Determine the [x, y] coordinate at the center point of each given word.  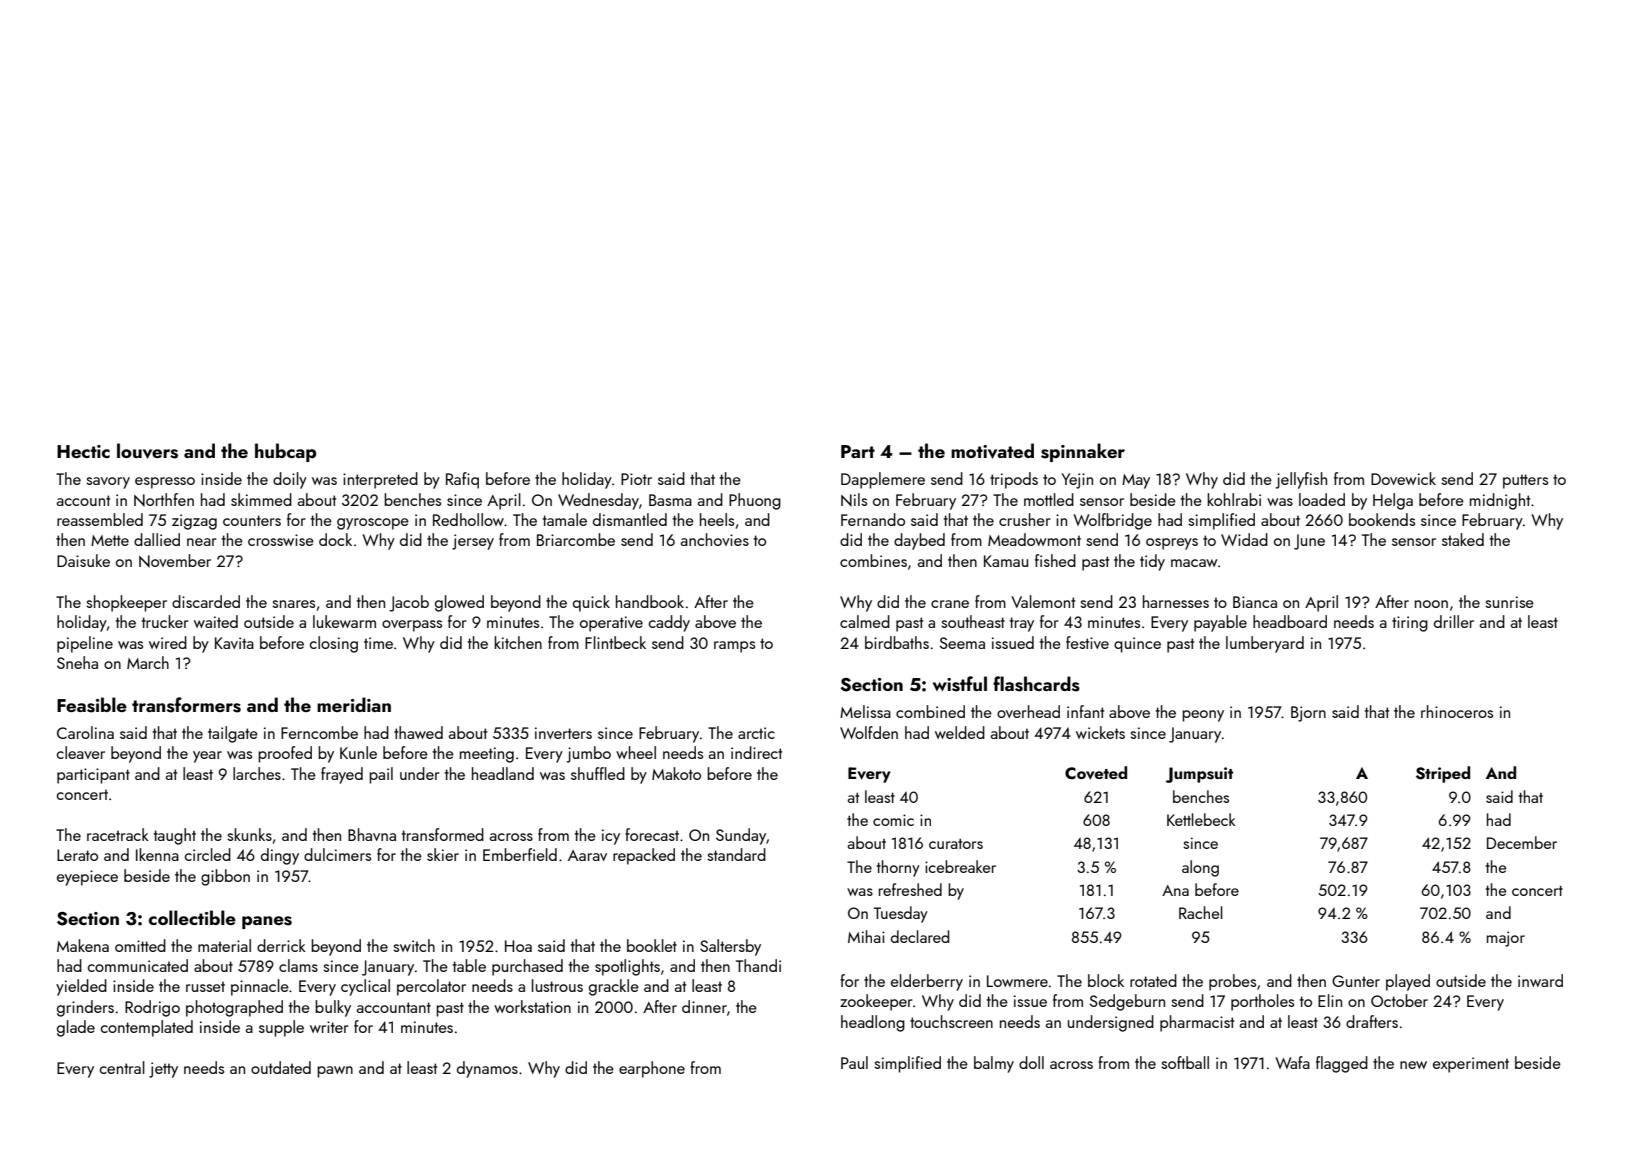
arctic [756, 733]
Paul [854, 1062]
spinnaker [1083, 452]
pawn [335, 1072]
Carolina [85, 732]
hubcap [285, 452]
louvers [147, 451]
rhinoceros [1457, 711]
